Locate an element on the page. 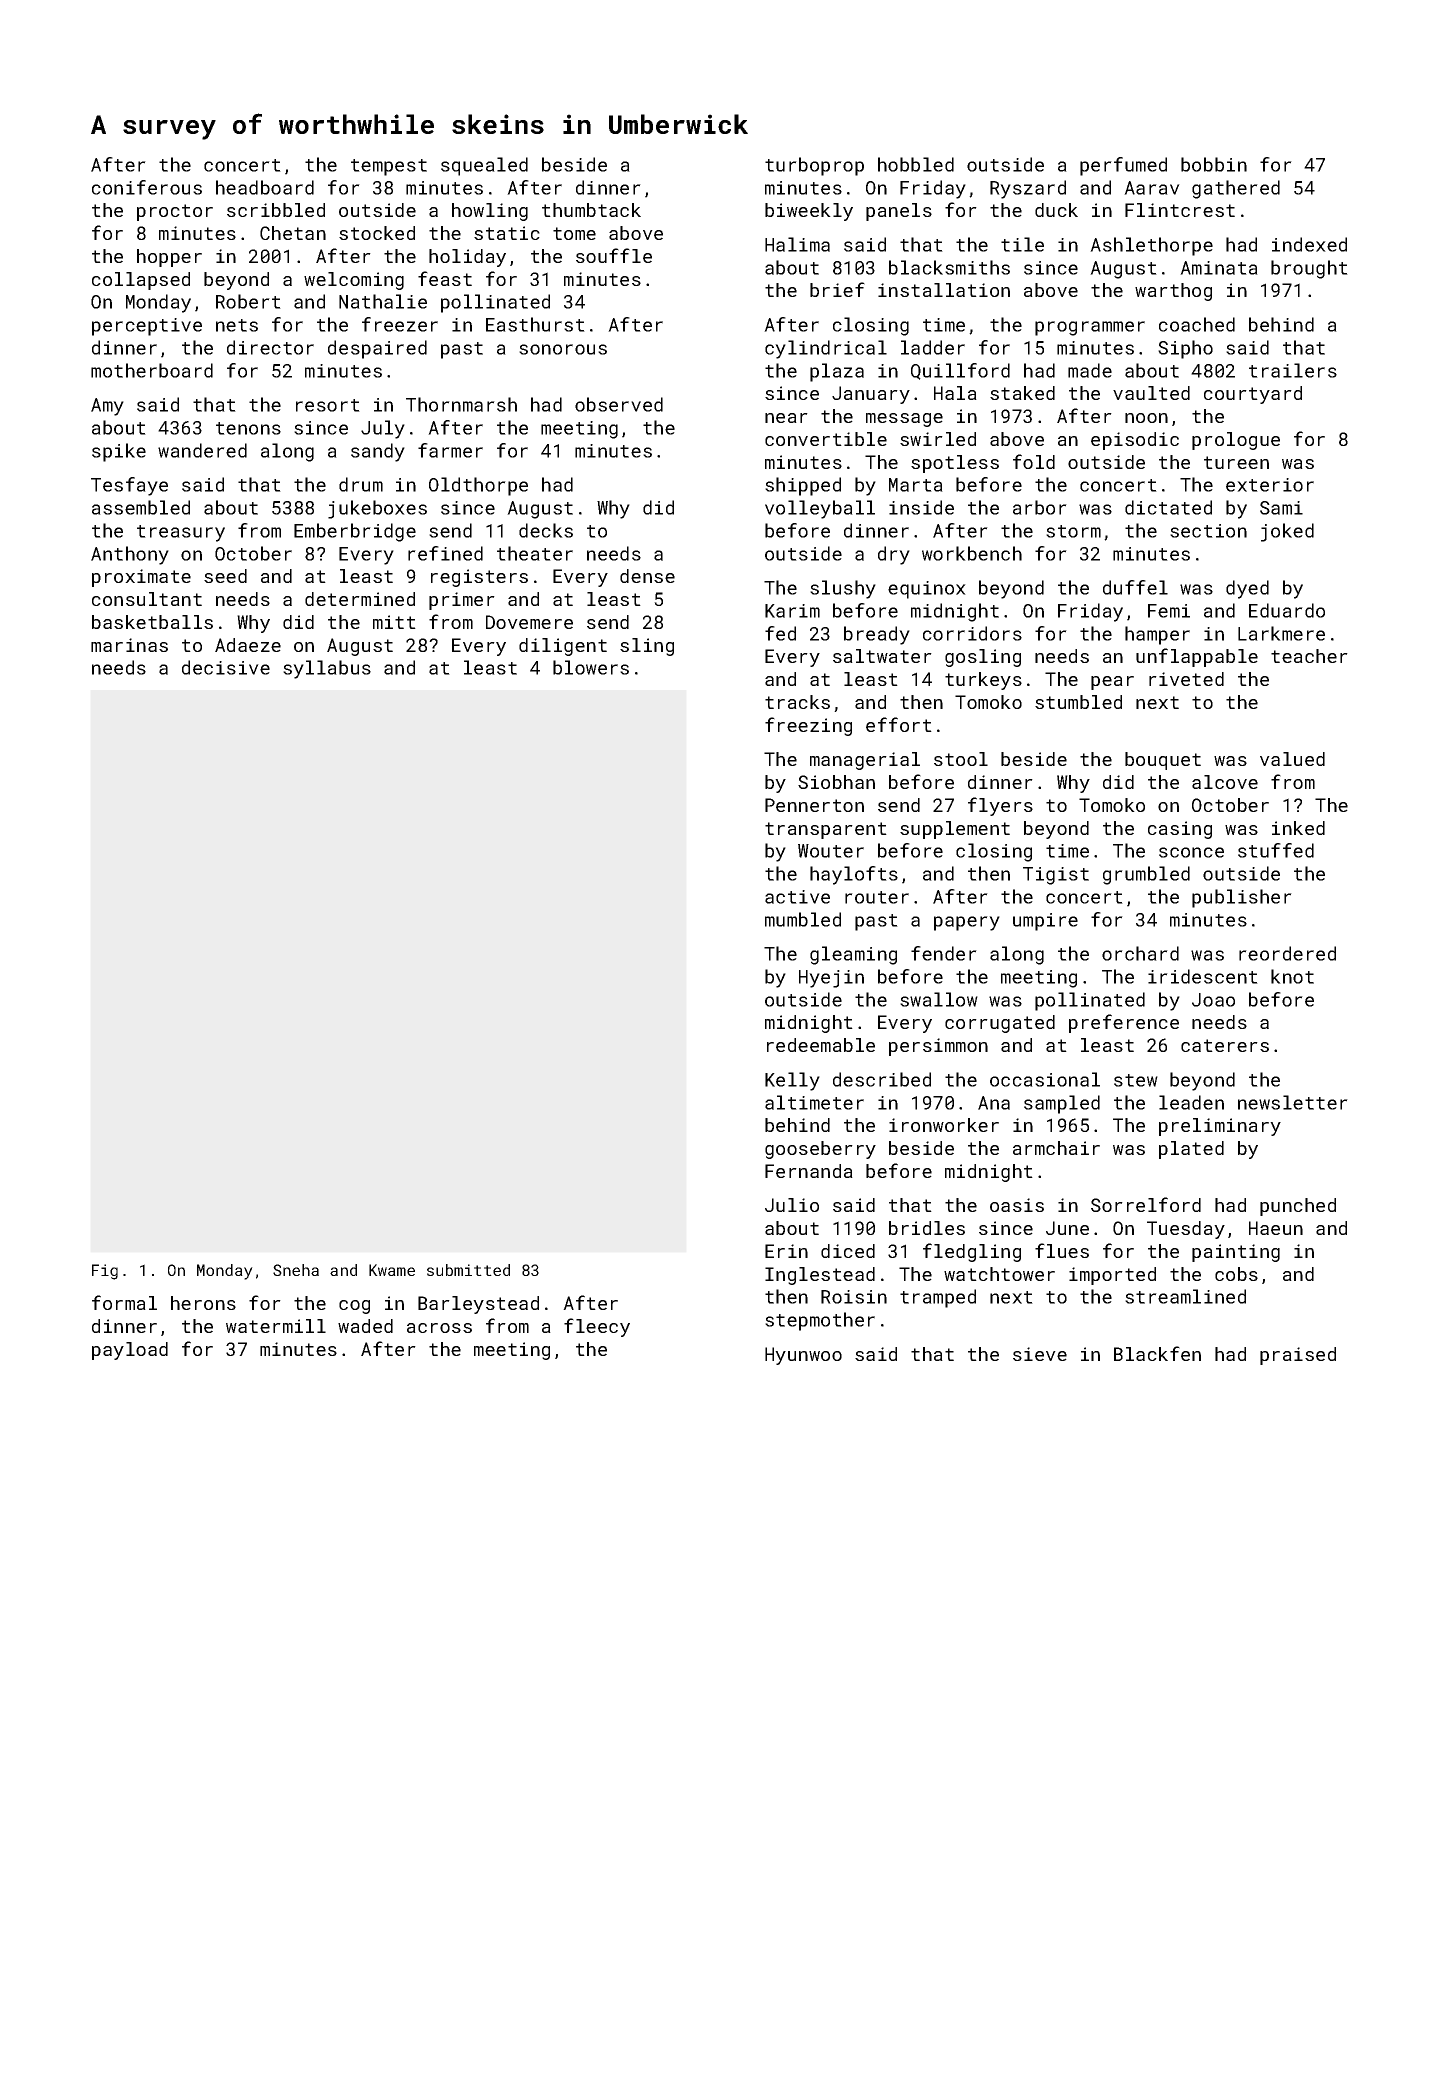  Sneha is located at coordinates (296, 1270).
